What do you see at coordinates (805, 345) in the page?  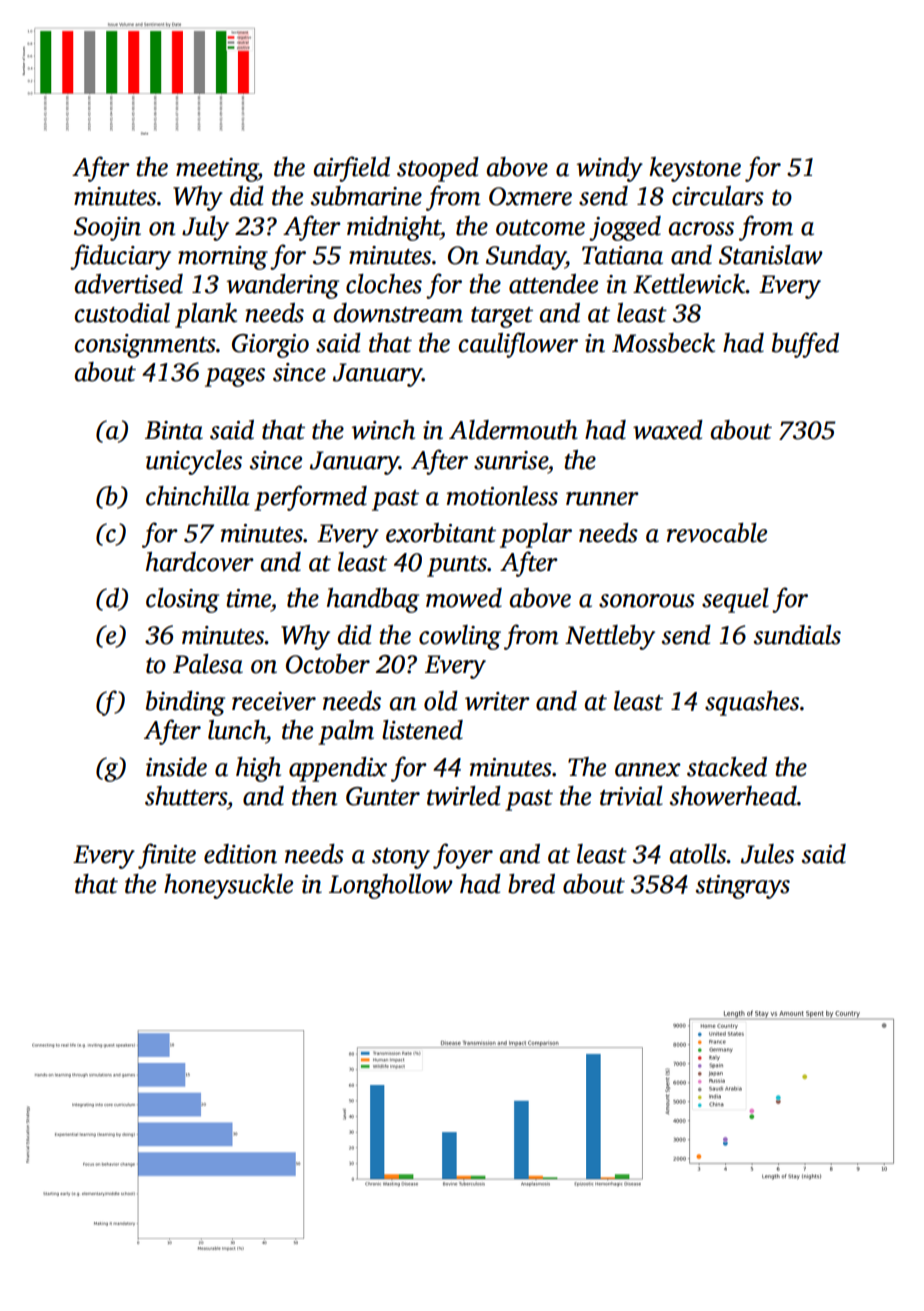 I see `buffed` at bounding box center [805, 345].
